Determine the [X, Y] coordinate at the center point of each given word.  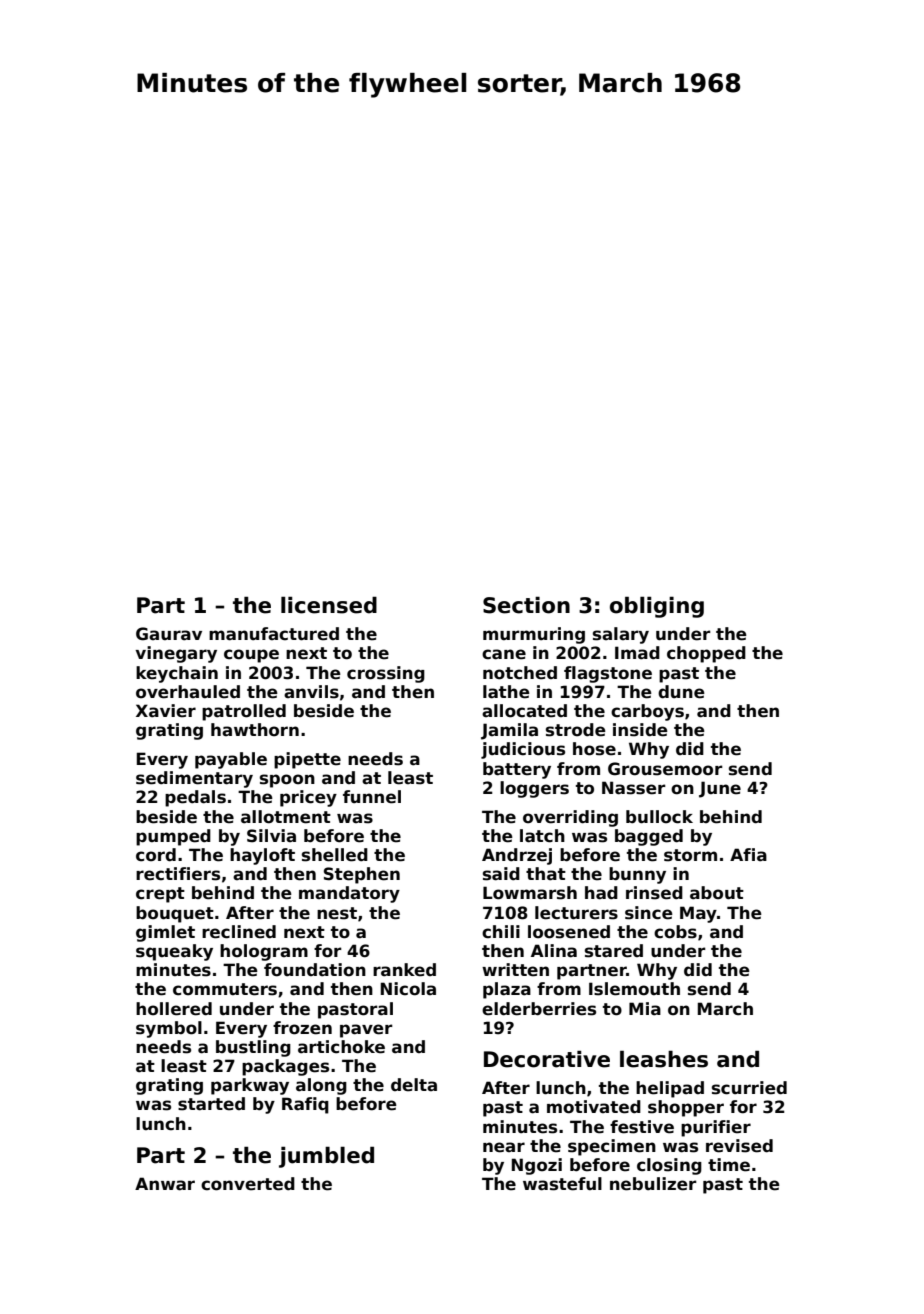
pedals [195, 798]
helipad [670, 1089]
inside [640, 730]
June [720, 789]
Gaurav [169, 634]
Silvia [271, 836]
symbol [169, 1029]
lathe [506, 692]
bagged [649, 837]
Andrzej [517, 856]
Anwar [165, 1184]
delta [414, 1085]
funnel [372, 797]
